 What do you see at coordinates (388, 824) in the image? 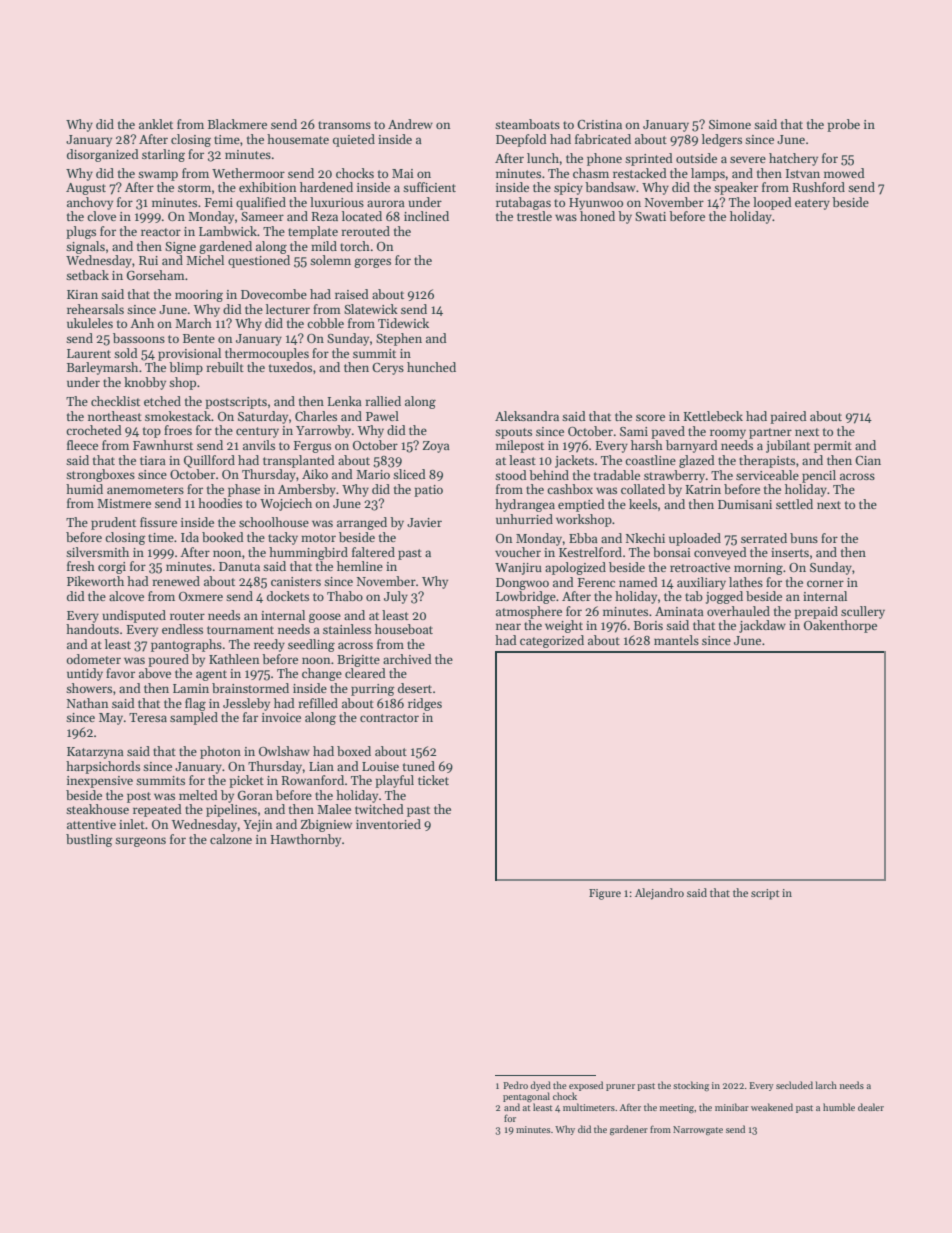
I see `inventoried` at bounding box center [388, 824].
